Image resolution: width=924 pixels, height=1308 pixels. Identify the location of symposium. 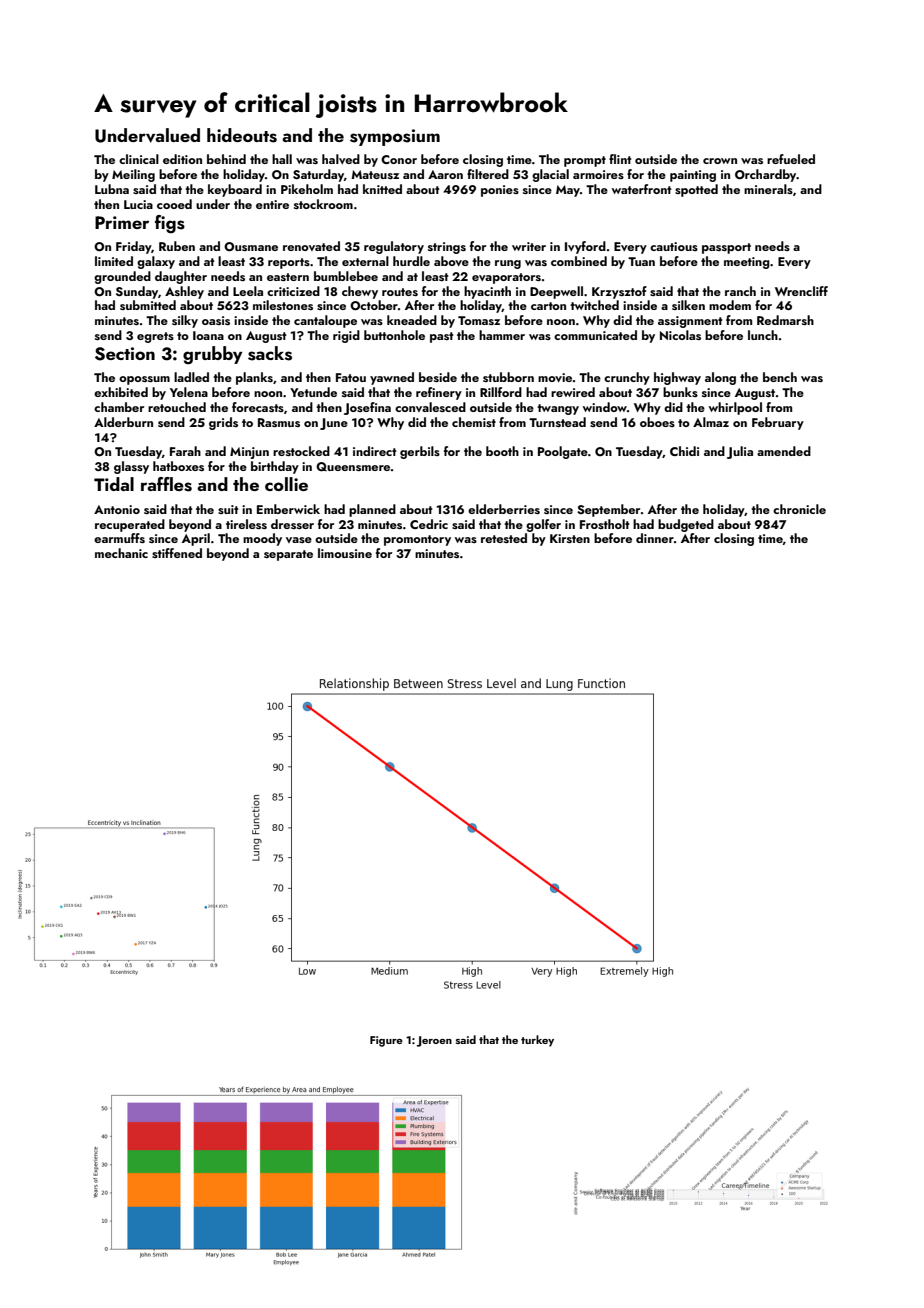
(395, 137).
